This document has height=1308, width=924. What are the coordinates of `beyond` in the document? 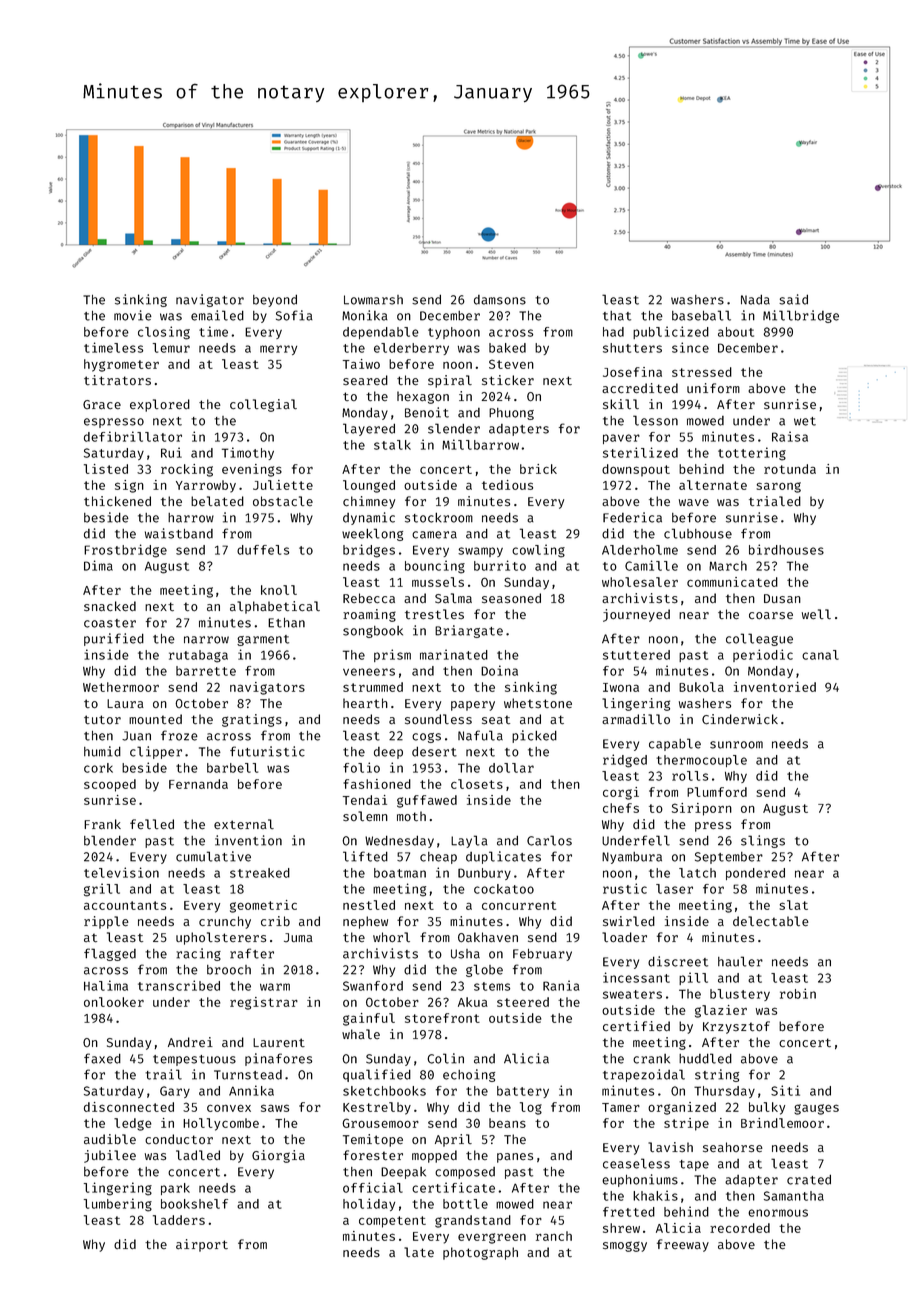 It's located at (275, 300).
